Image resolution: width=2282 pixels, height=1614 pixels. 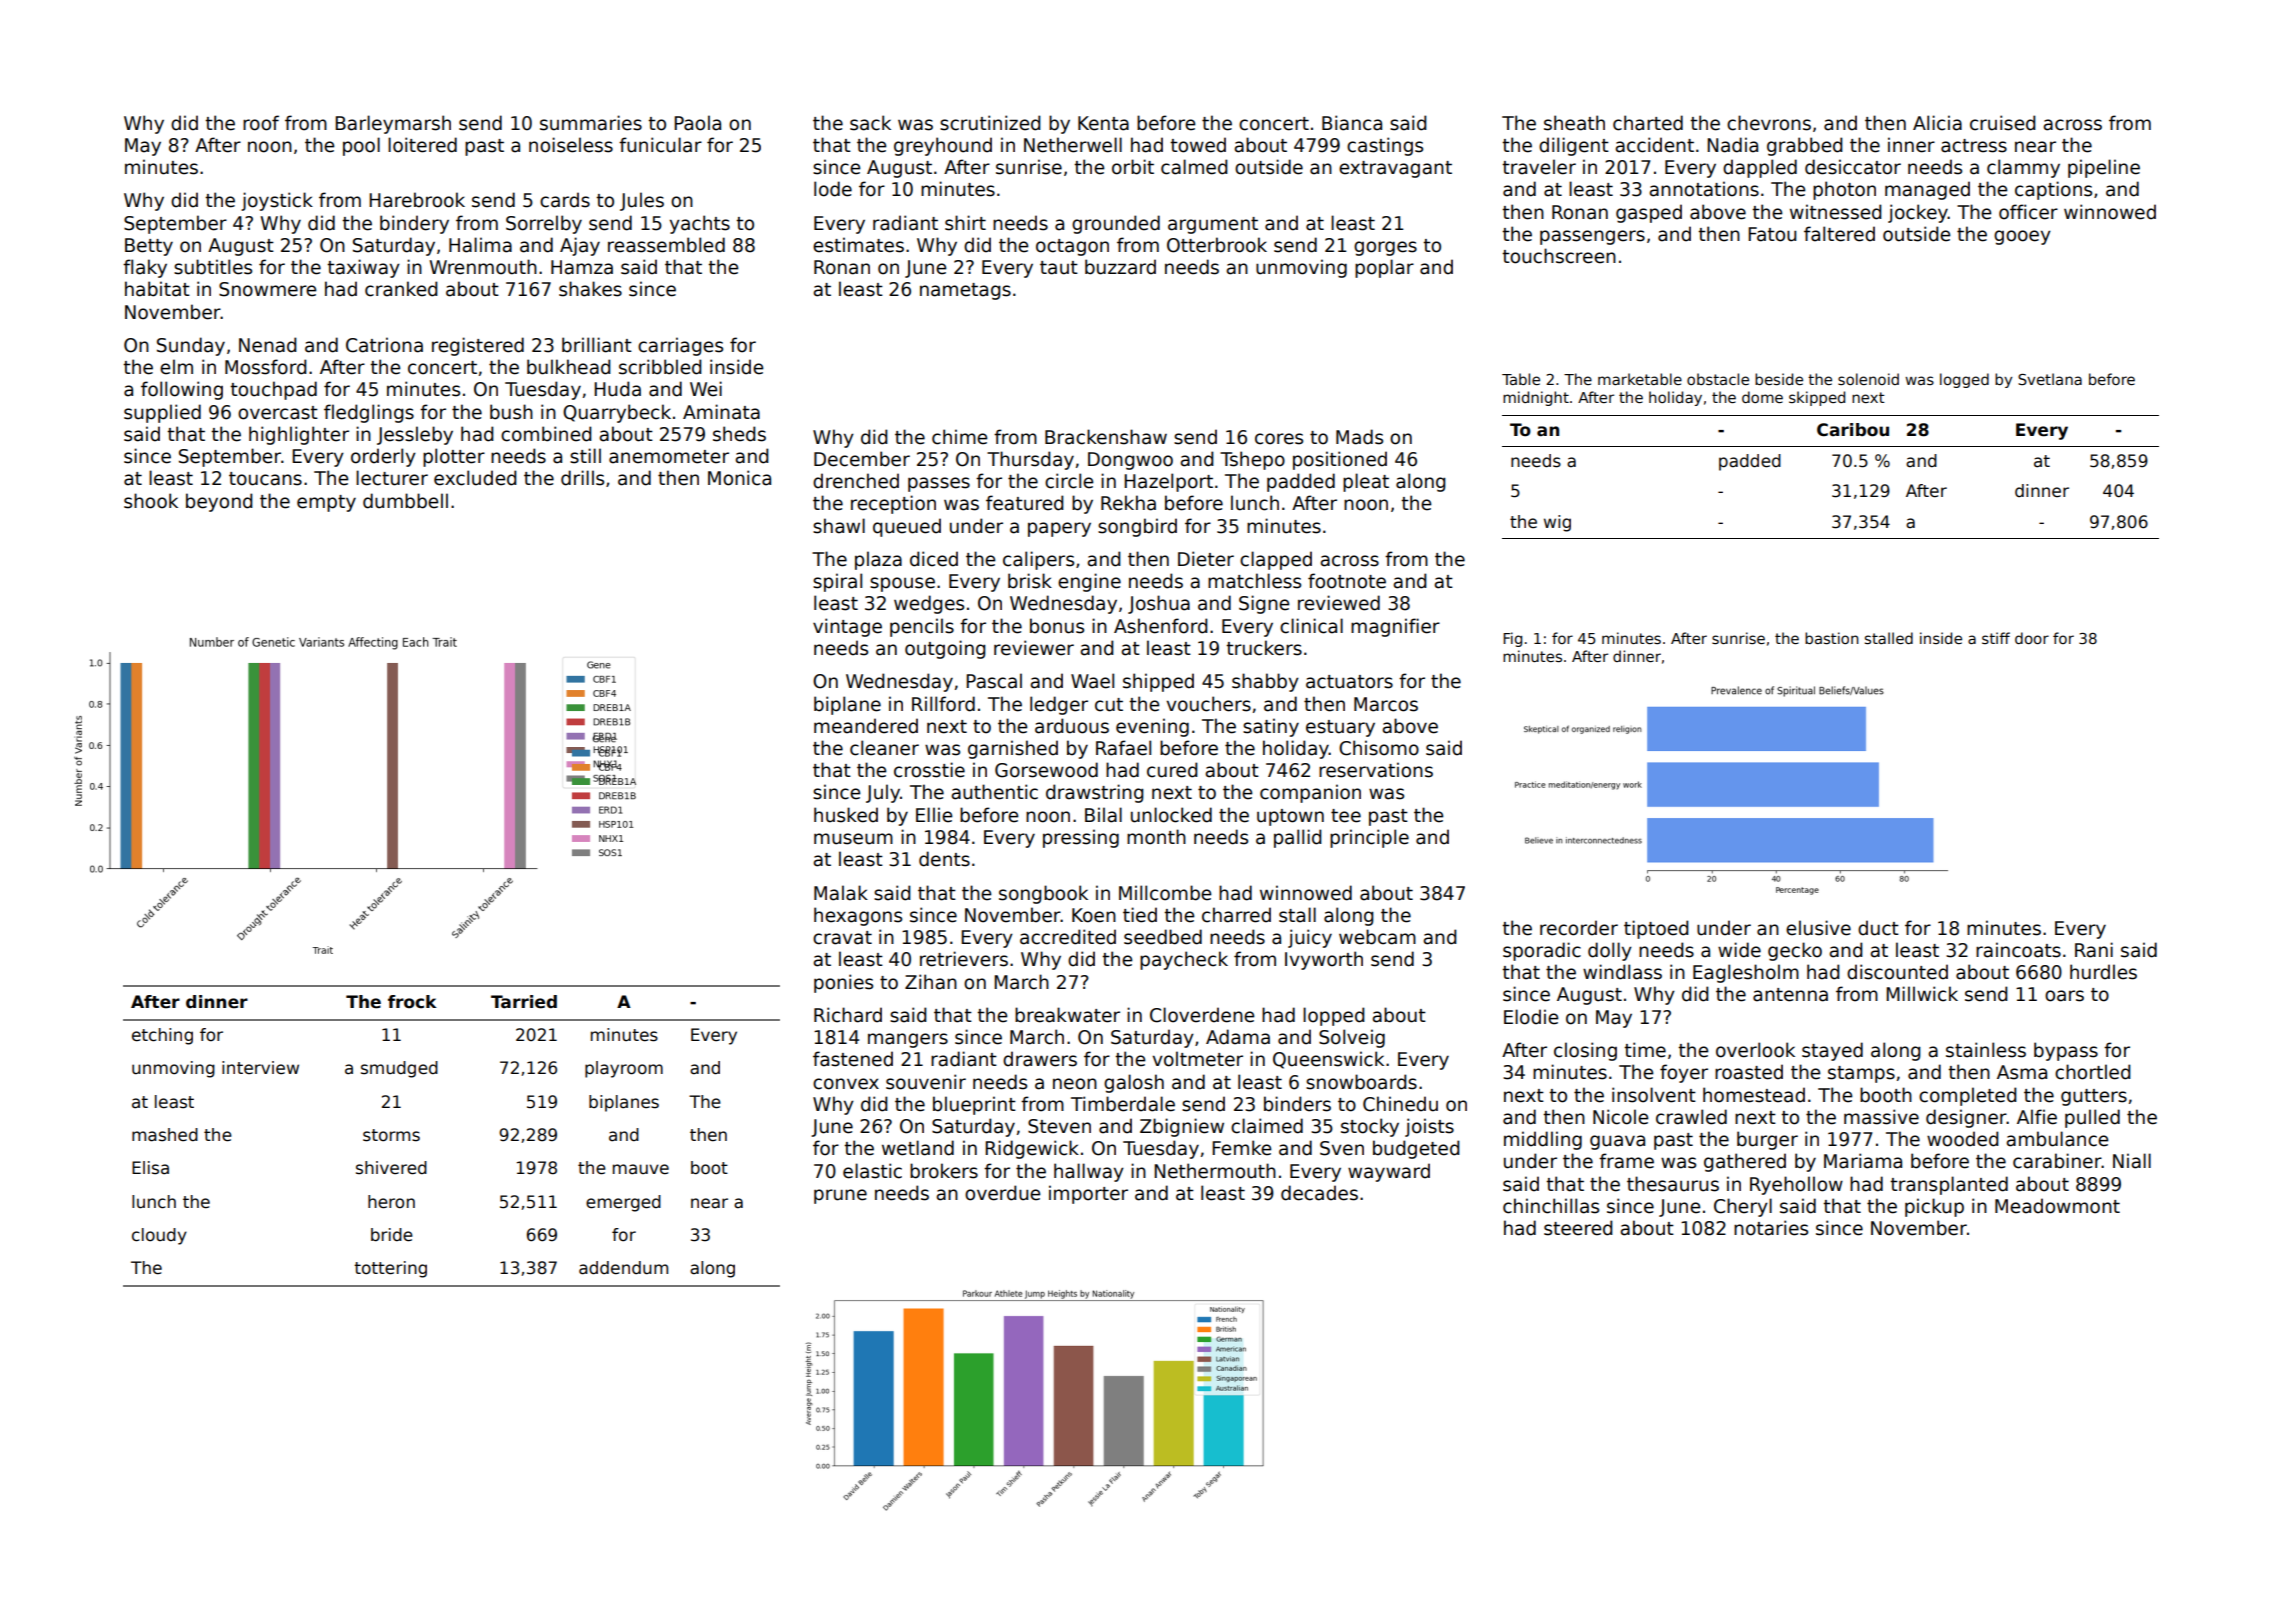 What do you see at coordinates (1853, 430) in the document?
I see `Caribou` at bounding box center [1853, 430].
